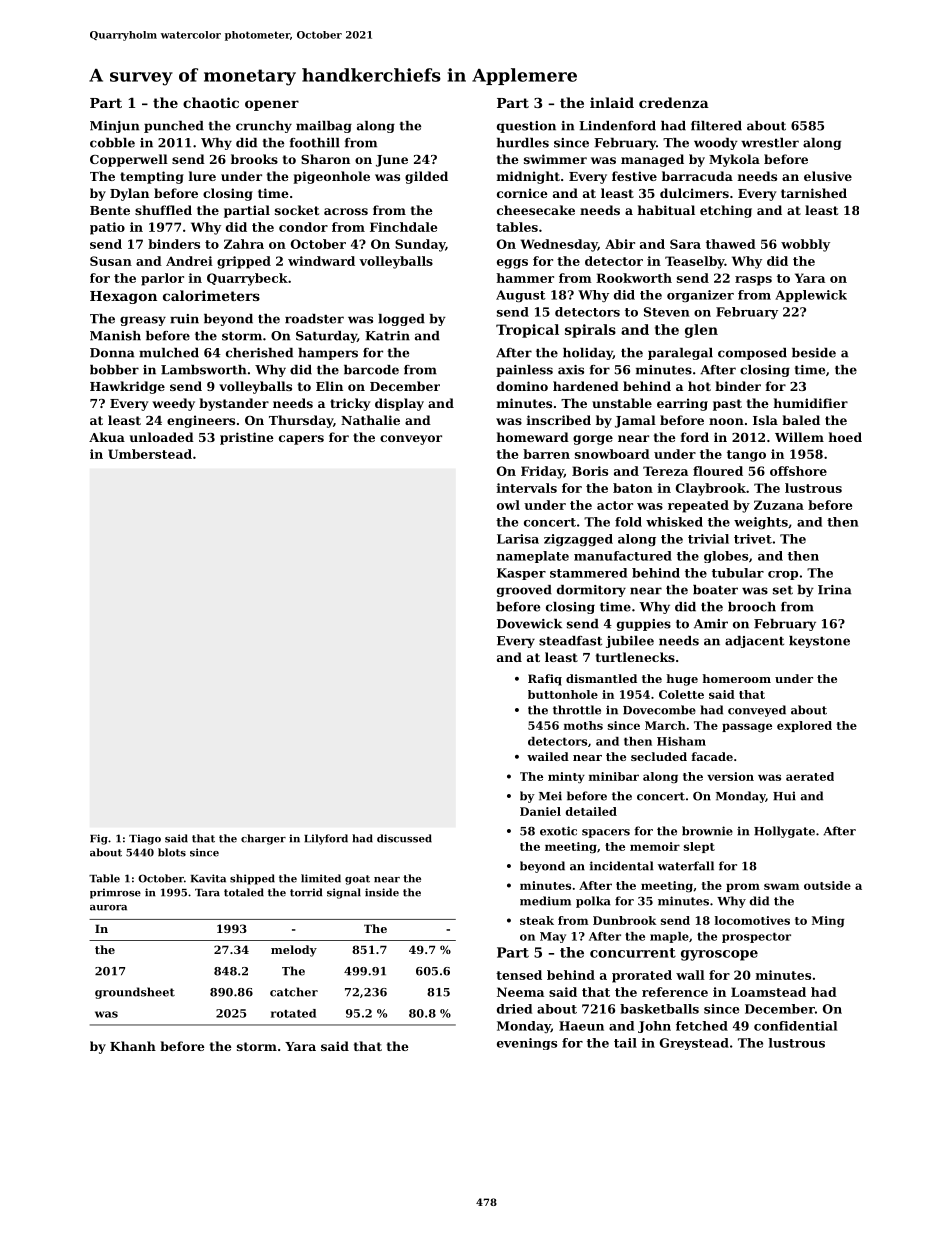  What do you see at coordinates (244, 262) in the screenshot?
I see `gripped` at bounding box center [244, 262].
